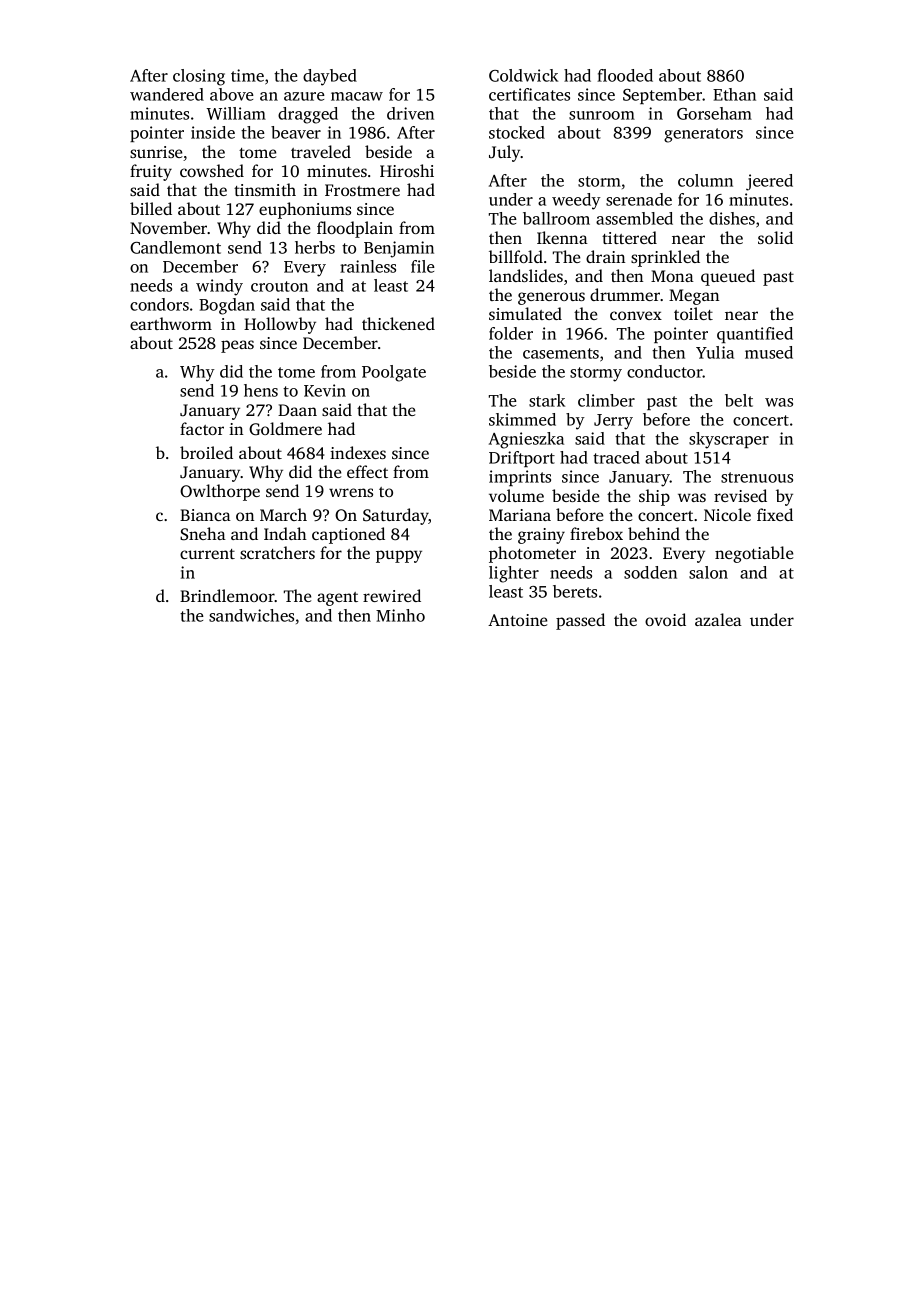 This page has width=924, height=1311. What do you see at coordinates (305, 210) in the page?
I see `euphoniums` at bounding box center [305, 210].
